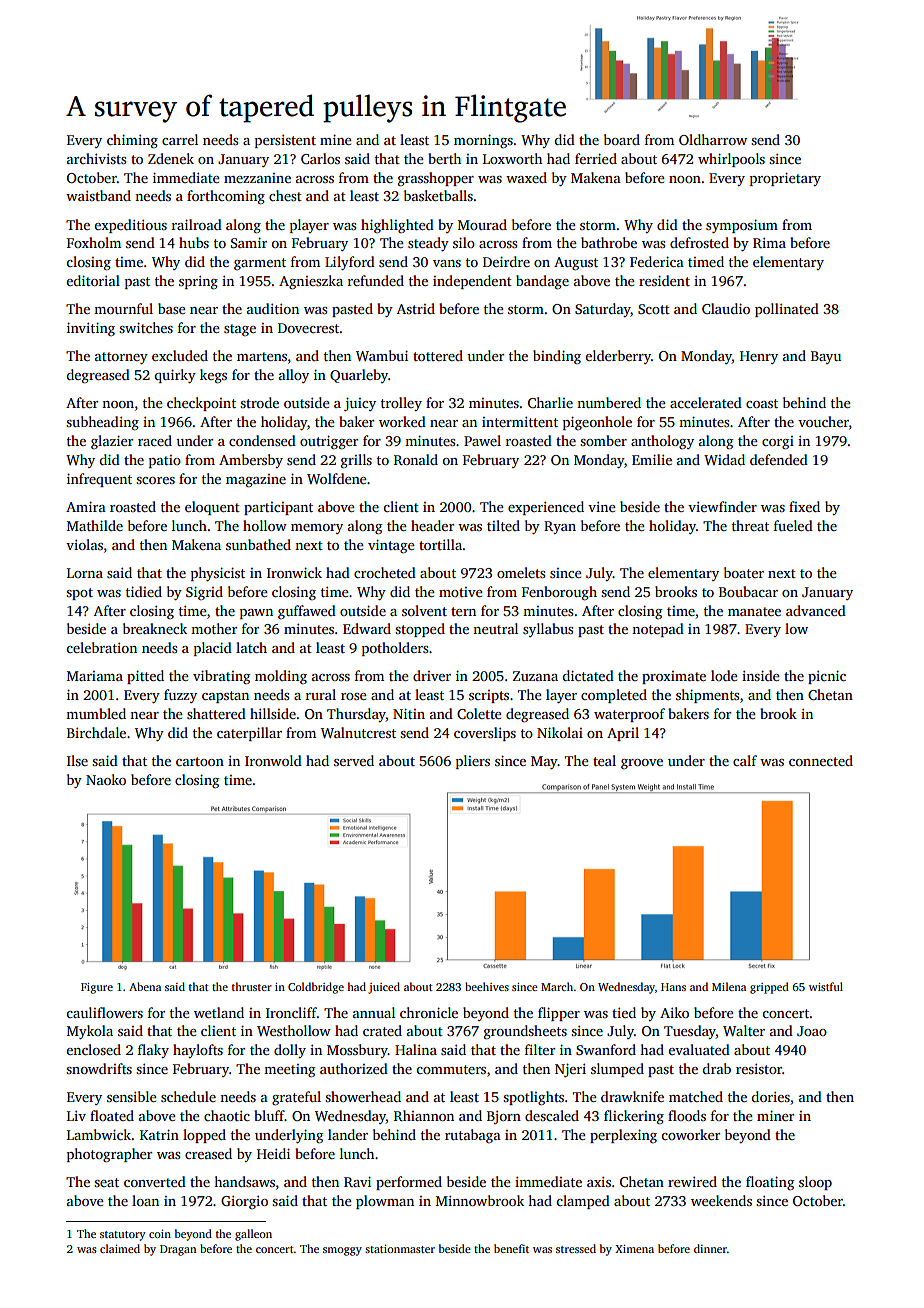 Image resolution: width=924 pixels, height=1308 pixels. Describe the element at coordinates (759, 357) in the page. I see `Henry` at that location.
